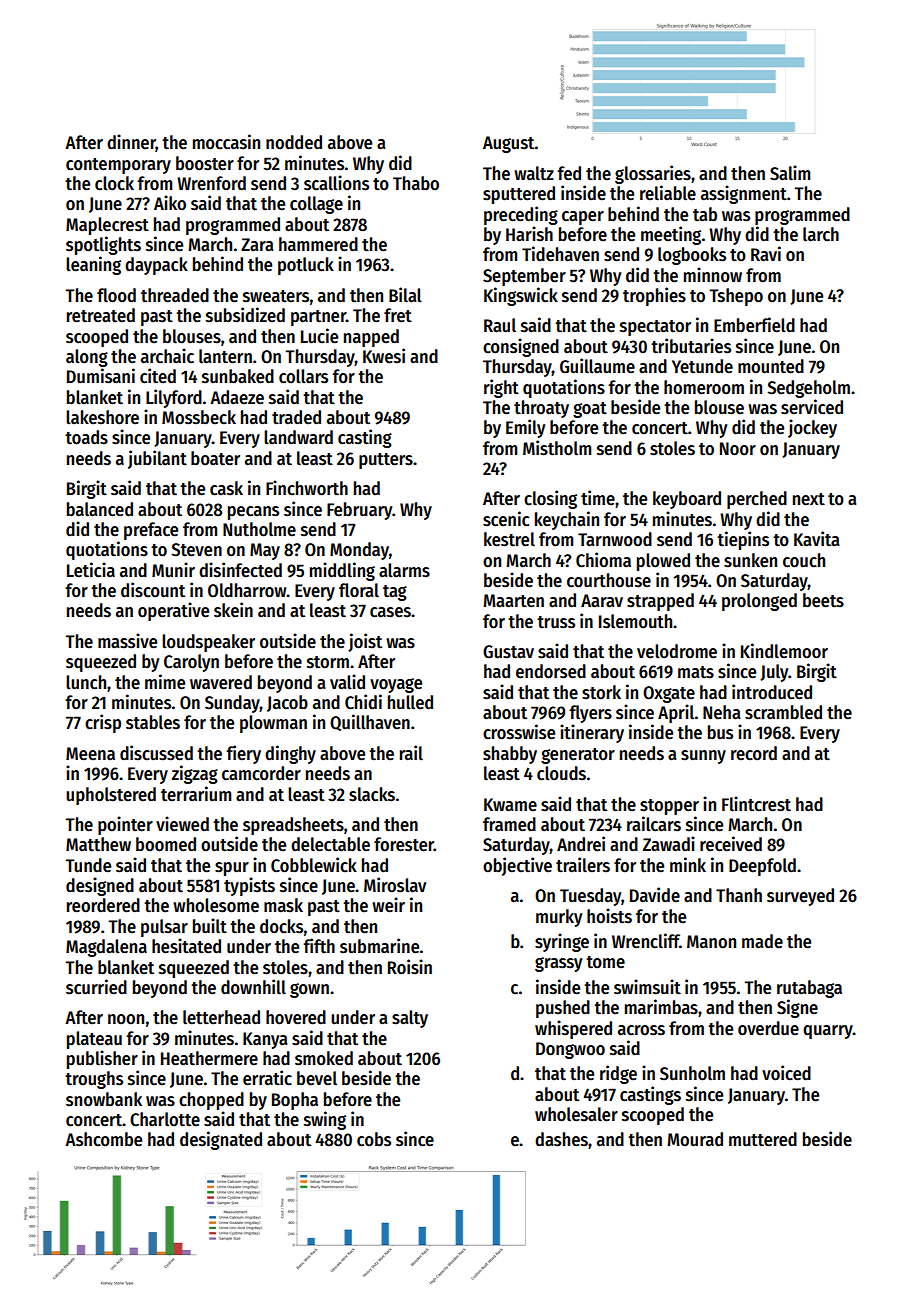 The width and height of the page is (924, 1311). What do you see at coordinates (618, 1074) in the page?
I see `ridge` at bounding box center [618, 1074].
